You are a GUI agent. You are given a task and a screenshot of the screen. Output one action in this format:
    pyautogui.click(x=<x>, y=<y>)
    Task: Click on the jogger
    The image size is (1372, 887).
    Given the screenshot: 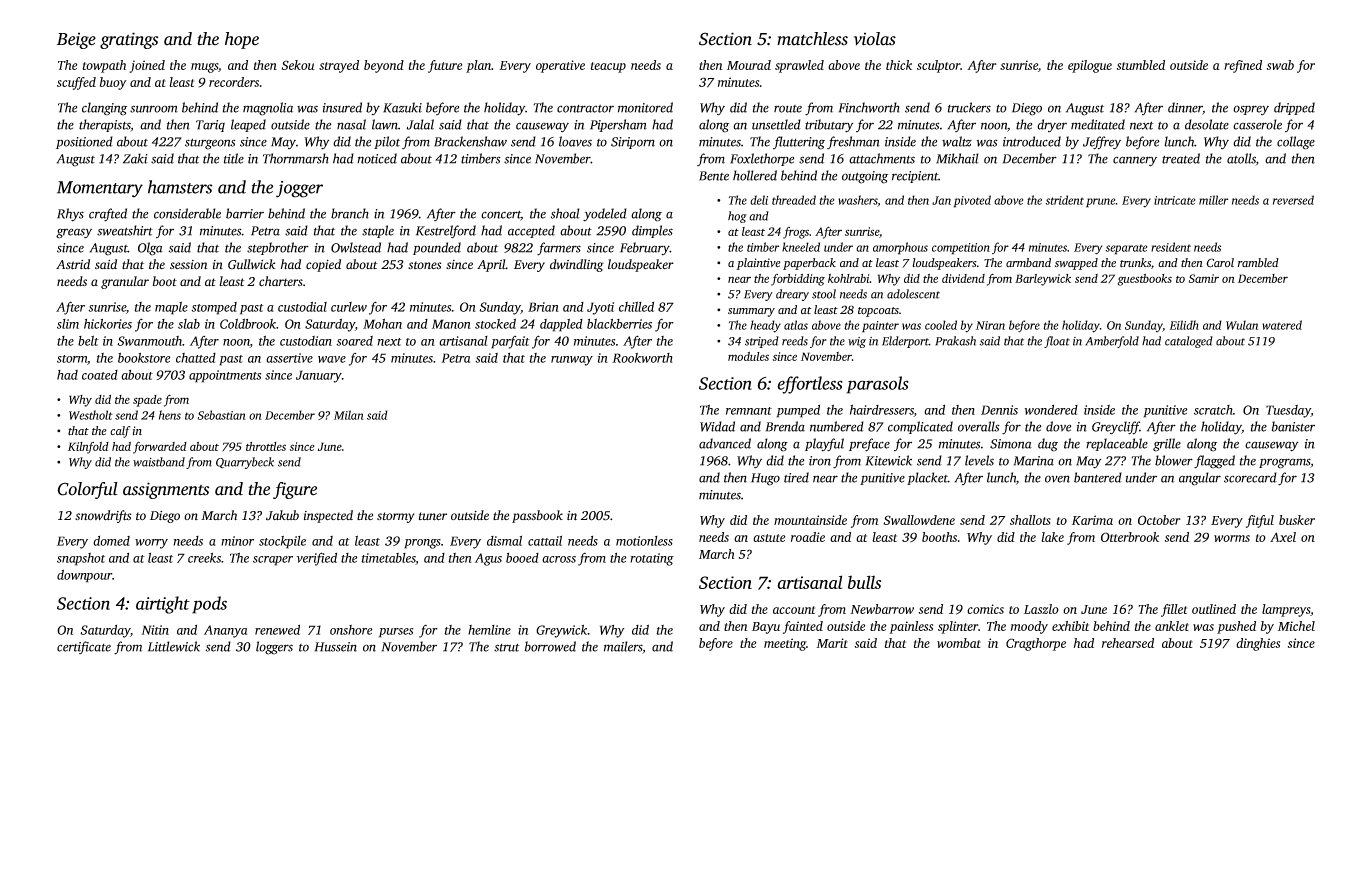 What is the action you would take?
    pyautogui.click(x=299, y=189)
